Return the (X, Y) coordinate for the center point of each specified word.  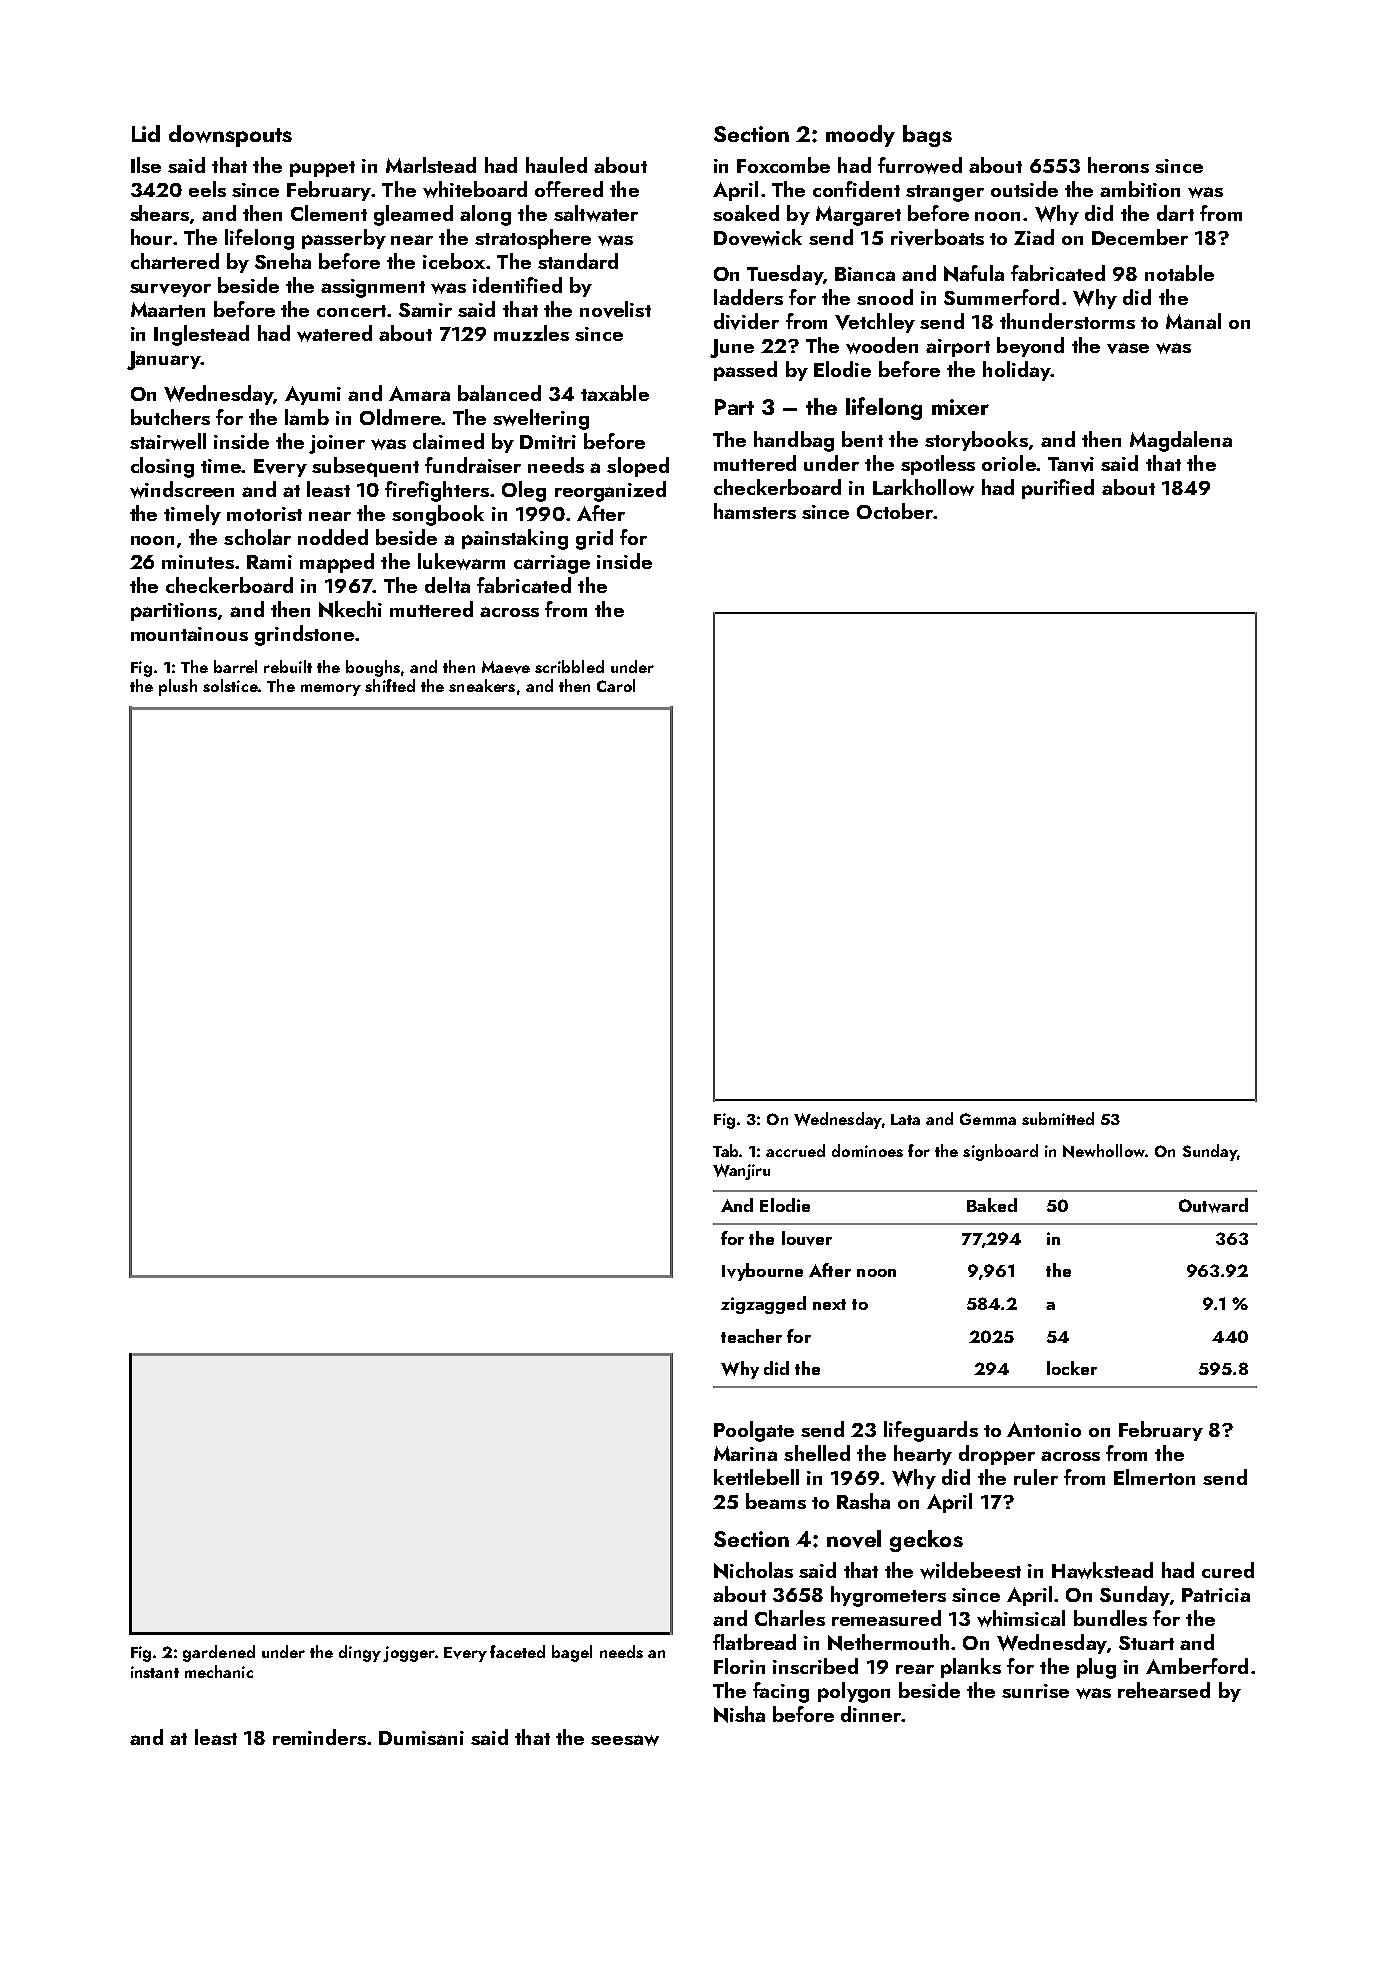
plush (178, 687)
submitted (1058, 1118)
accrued (795, 1150)
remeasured (886, 1618)
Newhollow (1104, 1151)
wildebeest (970, 1570)
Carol (616, 685)
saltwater (596, 213)
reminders (319, 1737)
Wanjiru (741, 1172)
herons (1118, 165)
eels (207, 189)
